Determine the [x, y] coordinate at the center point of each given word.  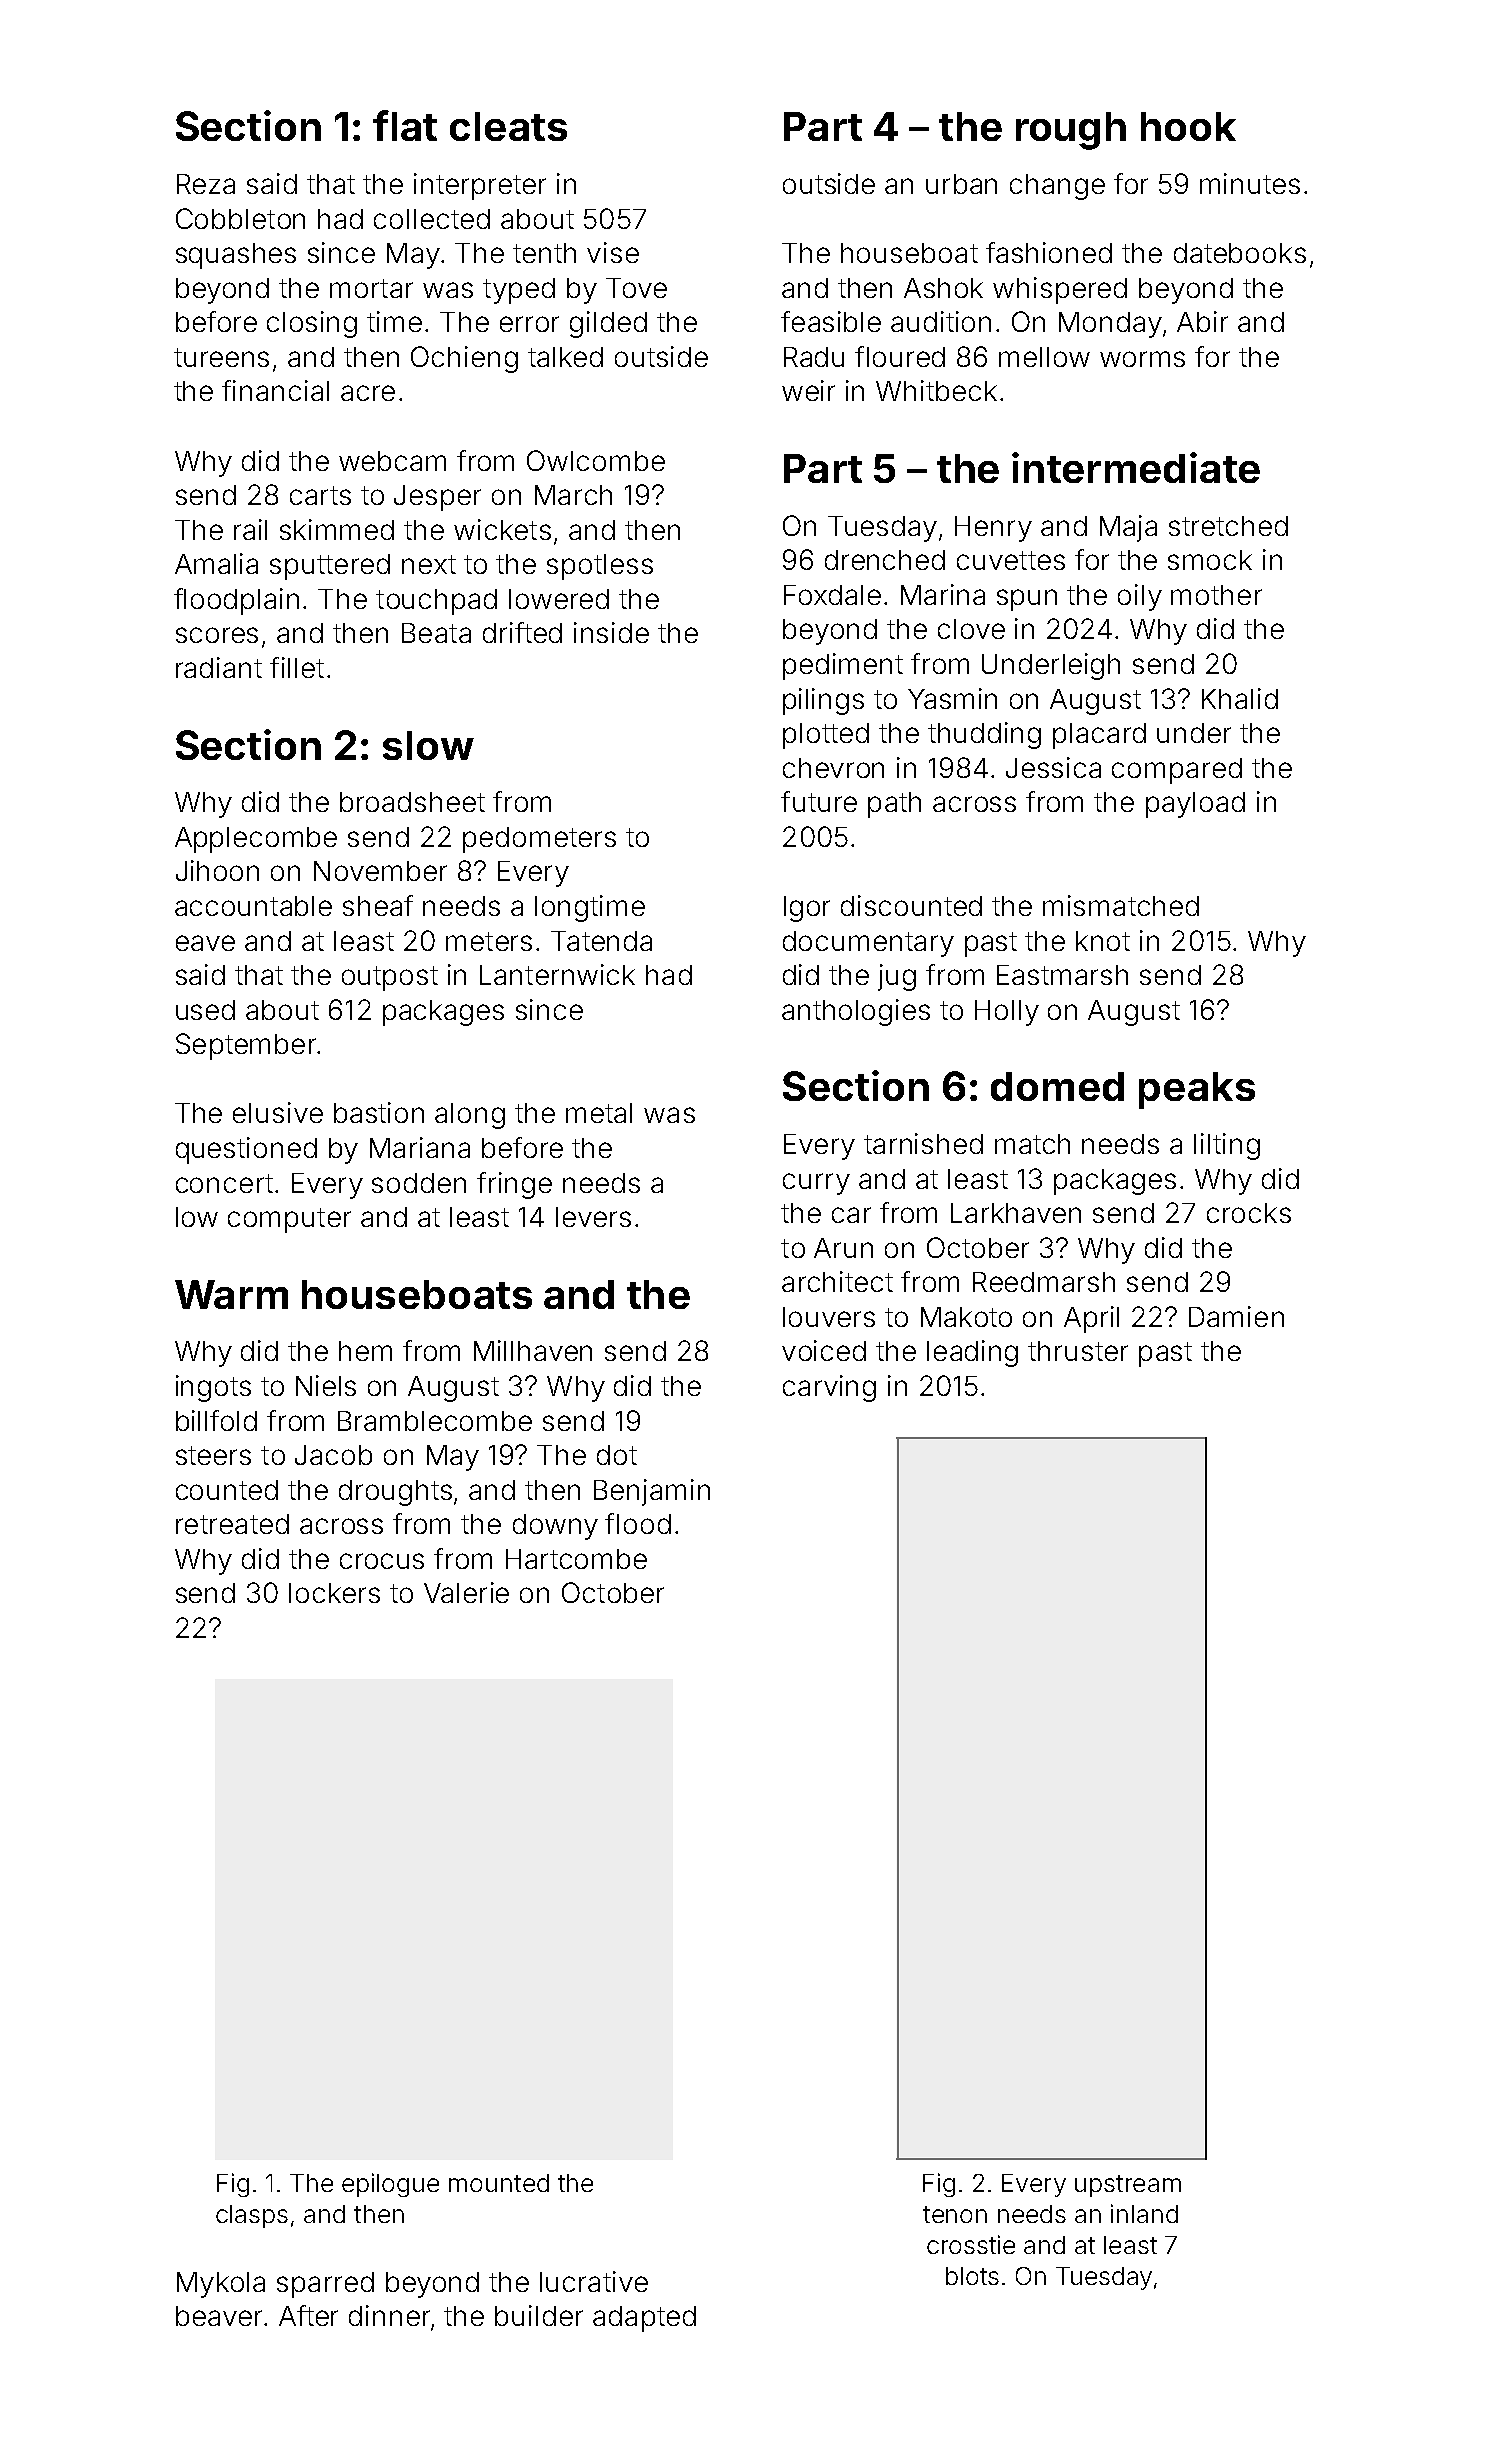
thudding [984, 735]
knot [1103, 941]
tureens [221, 357]
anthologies [856, 1012]
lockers [334, 1593]
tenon [955, 2214]
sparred [325, 2285]
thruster [1078, 1351]
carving [829, 1388]
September [246, 1046]
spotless [600, 567]
